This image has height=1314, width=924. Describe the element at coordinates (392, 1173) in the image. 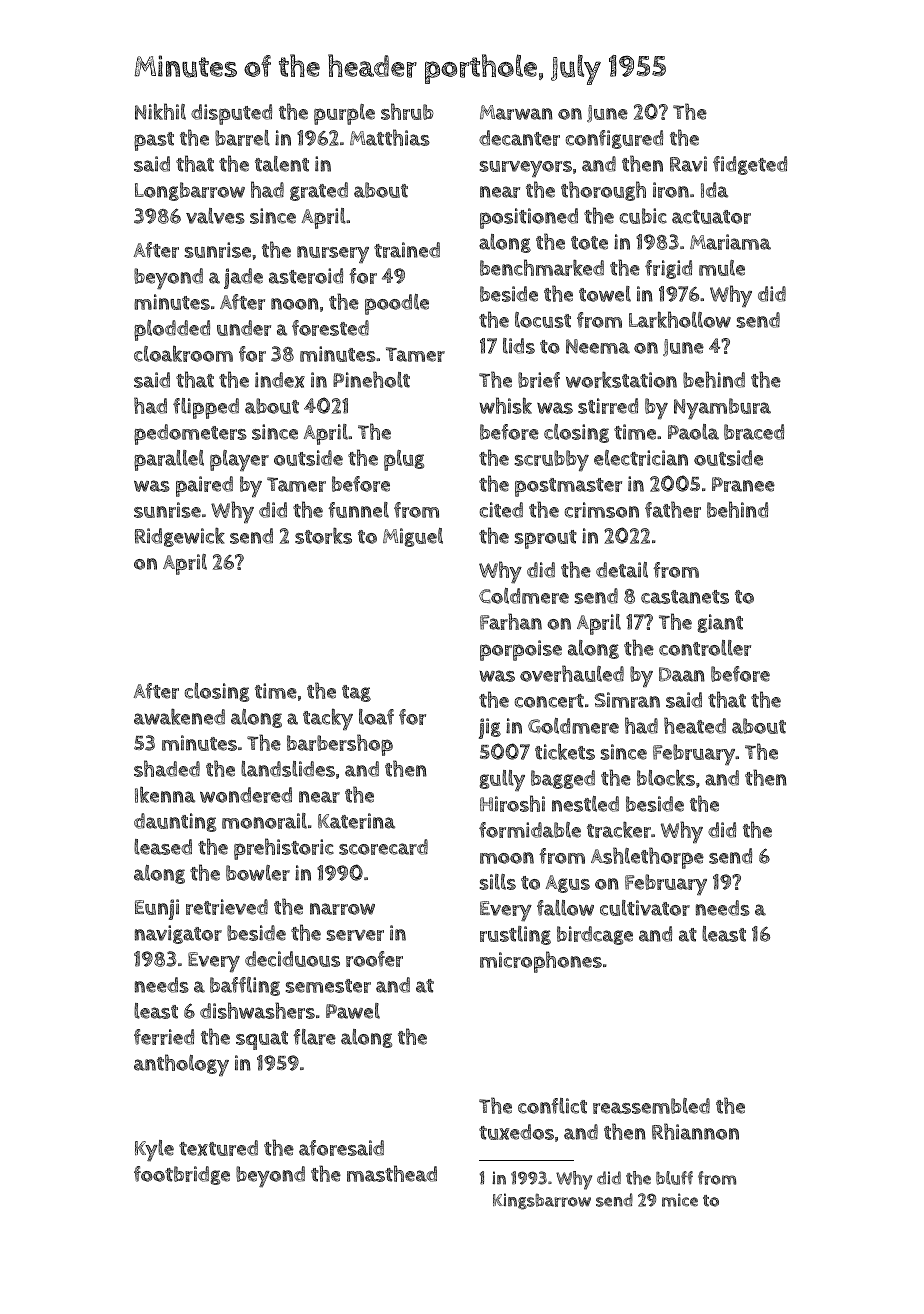

I see `masthead` at that location.
